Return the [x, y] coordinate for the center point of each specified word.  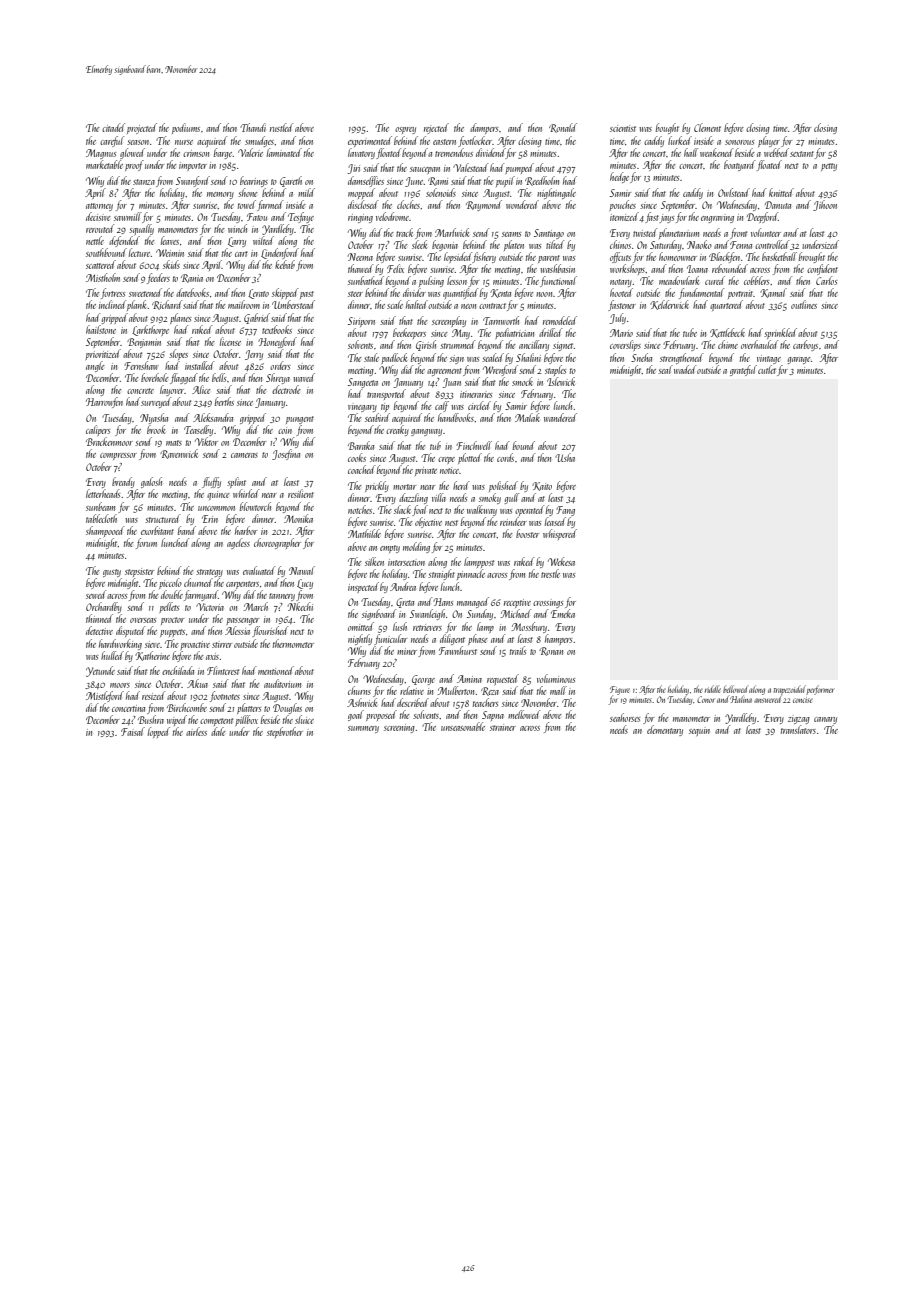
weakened [716, 152]
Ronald [563, 128]
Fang [565, 511]
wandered [560, 417]
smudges [259, 141]
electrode [286, 389]
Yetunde [100, 671]
